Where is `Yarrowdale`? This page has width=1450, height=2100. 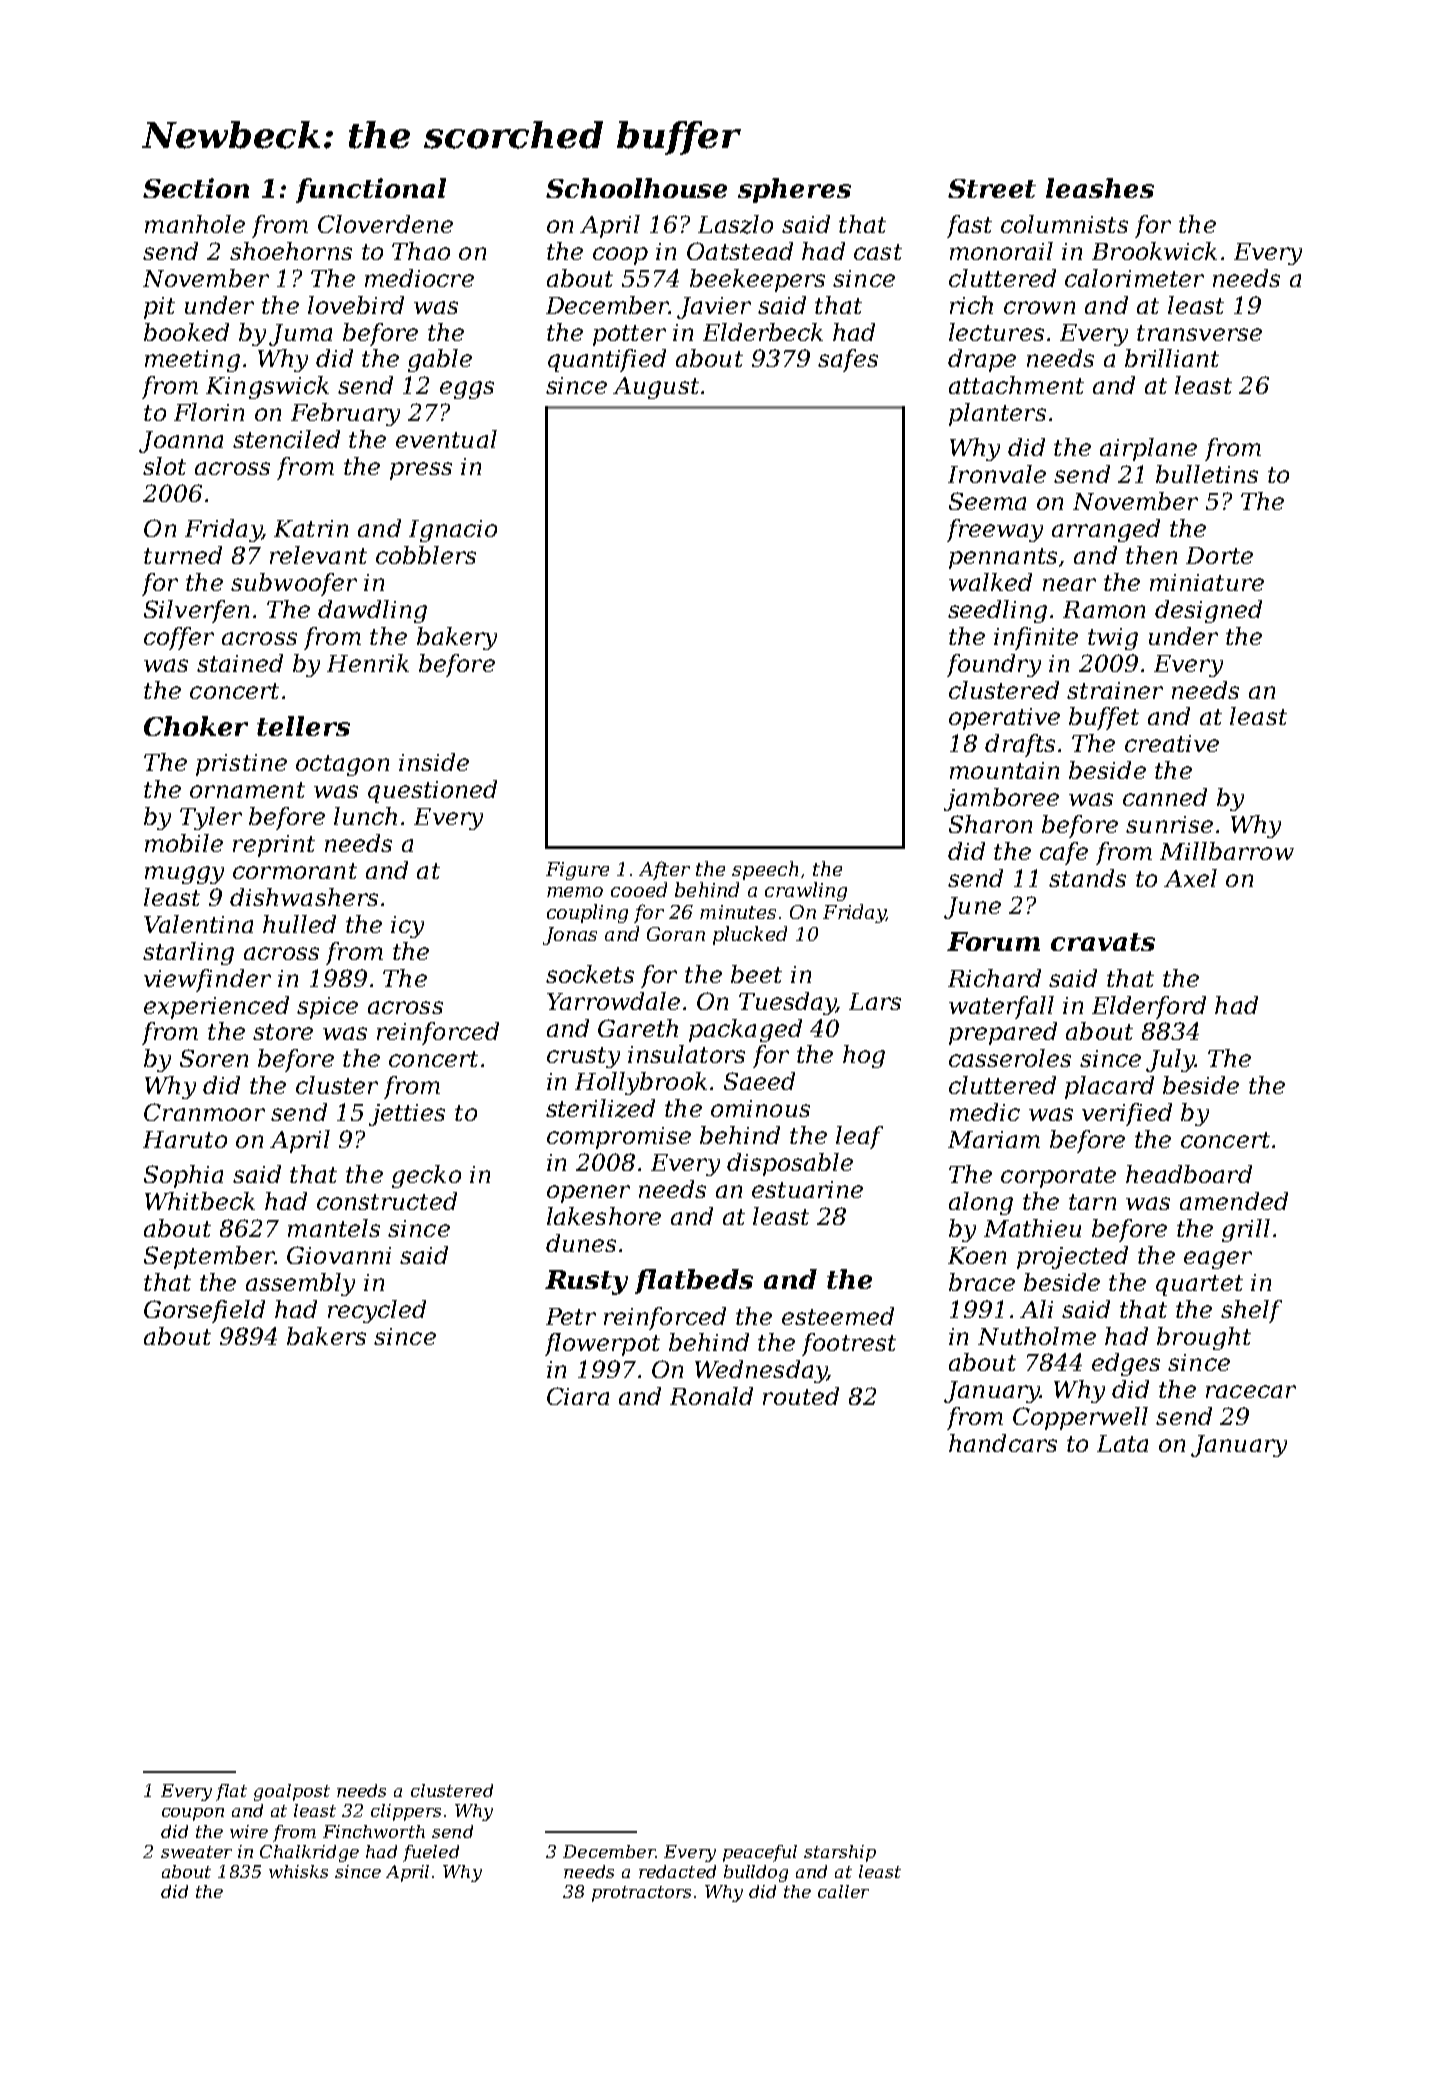 Yarrowdale is located at coordinates (613, 1001).
